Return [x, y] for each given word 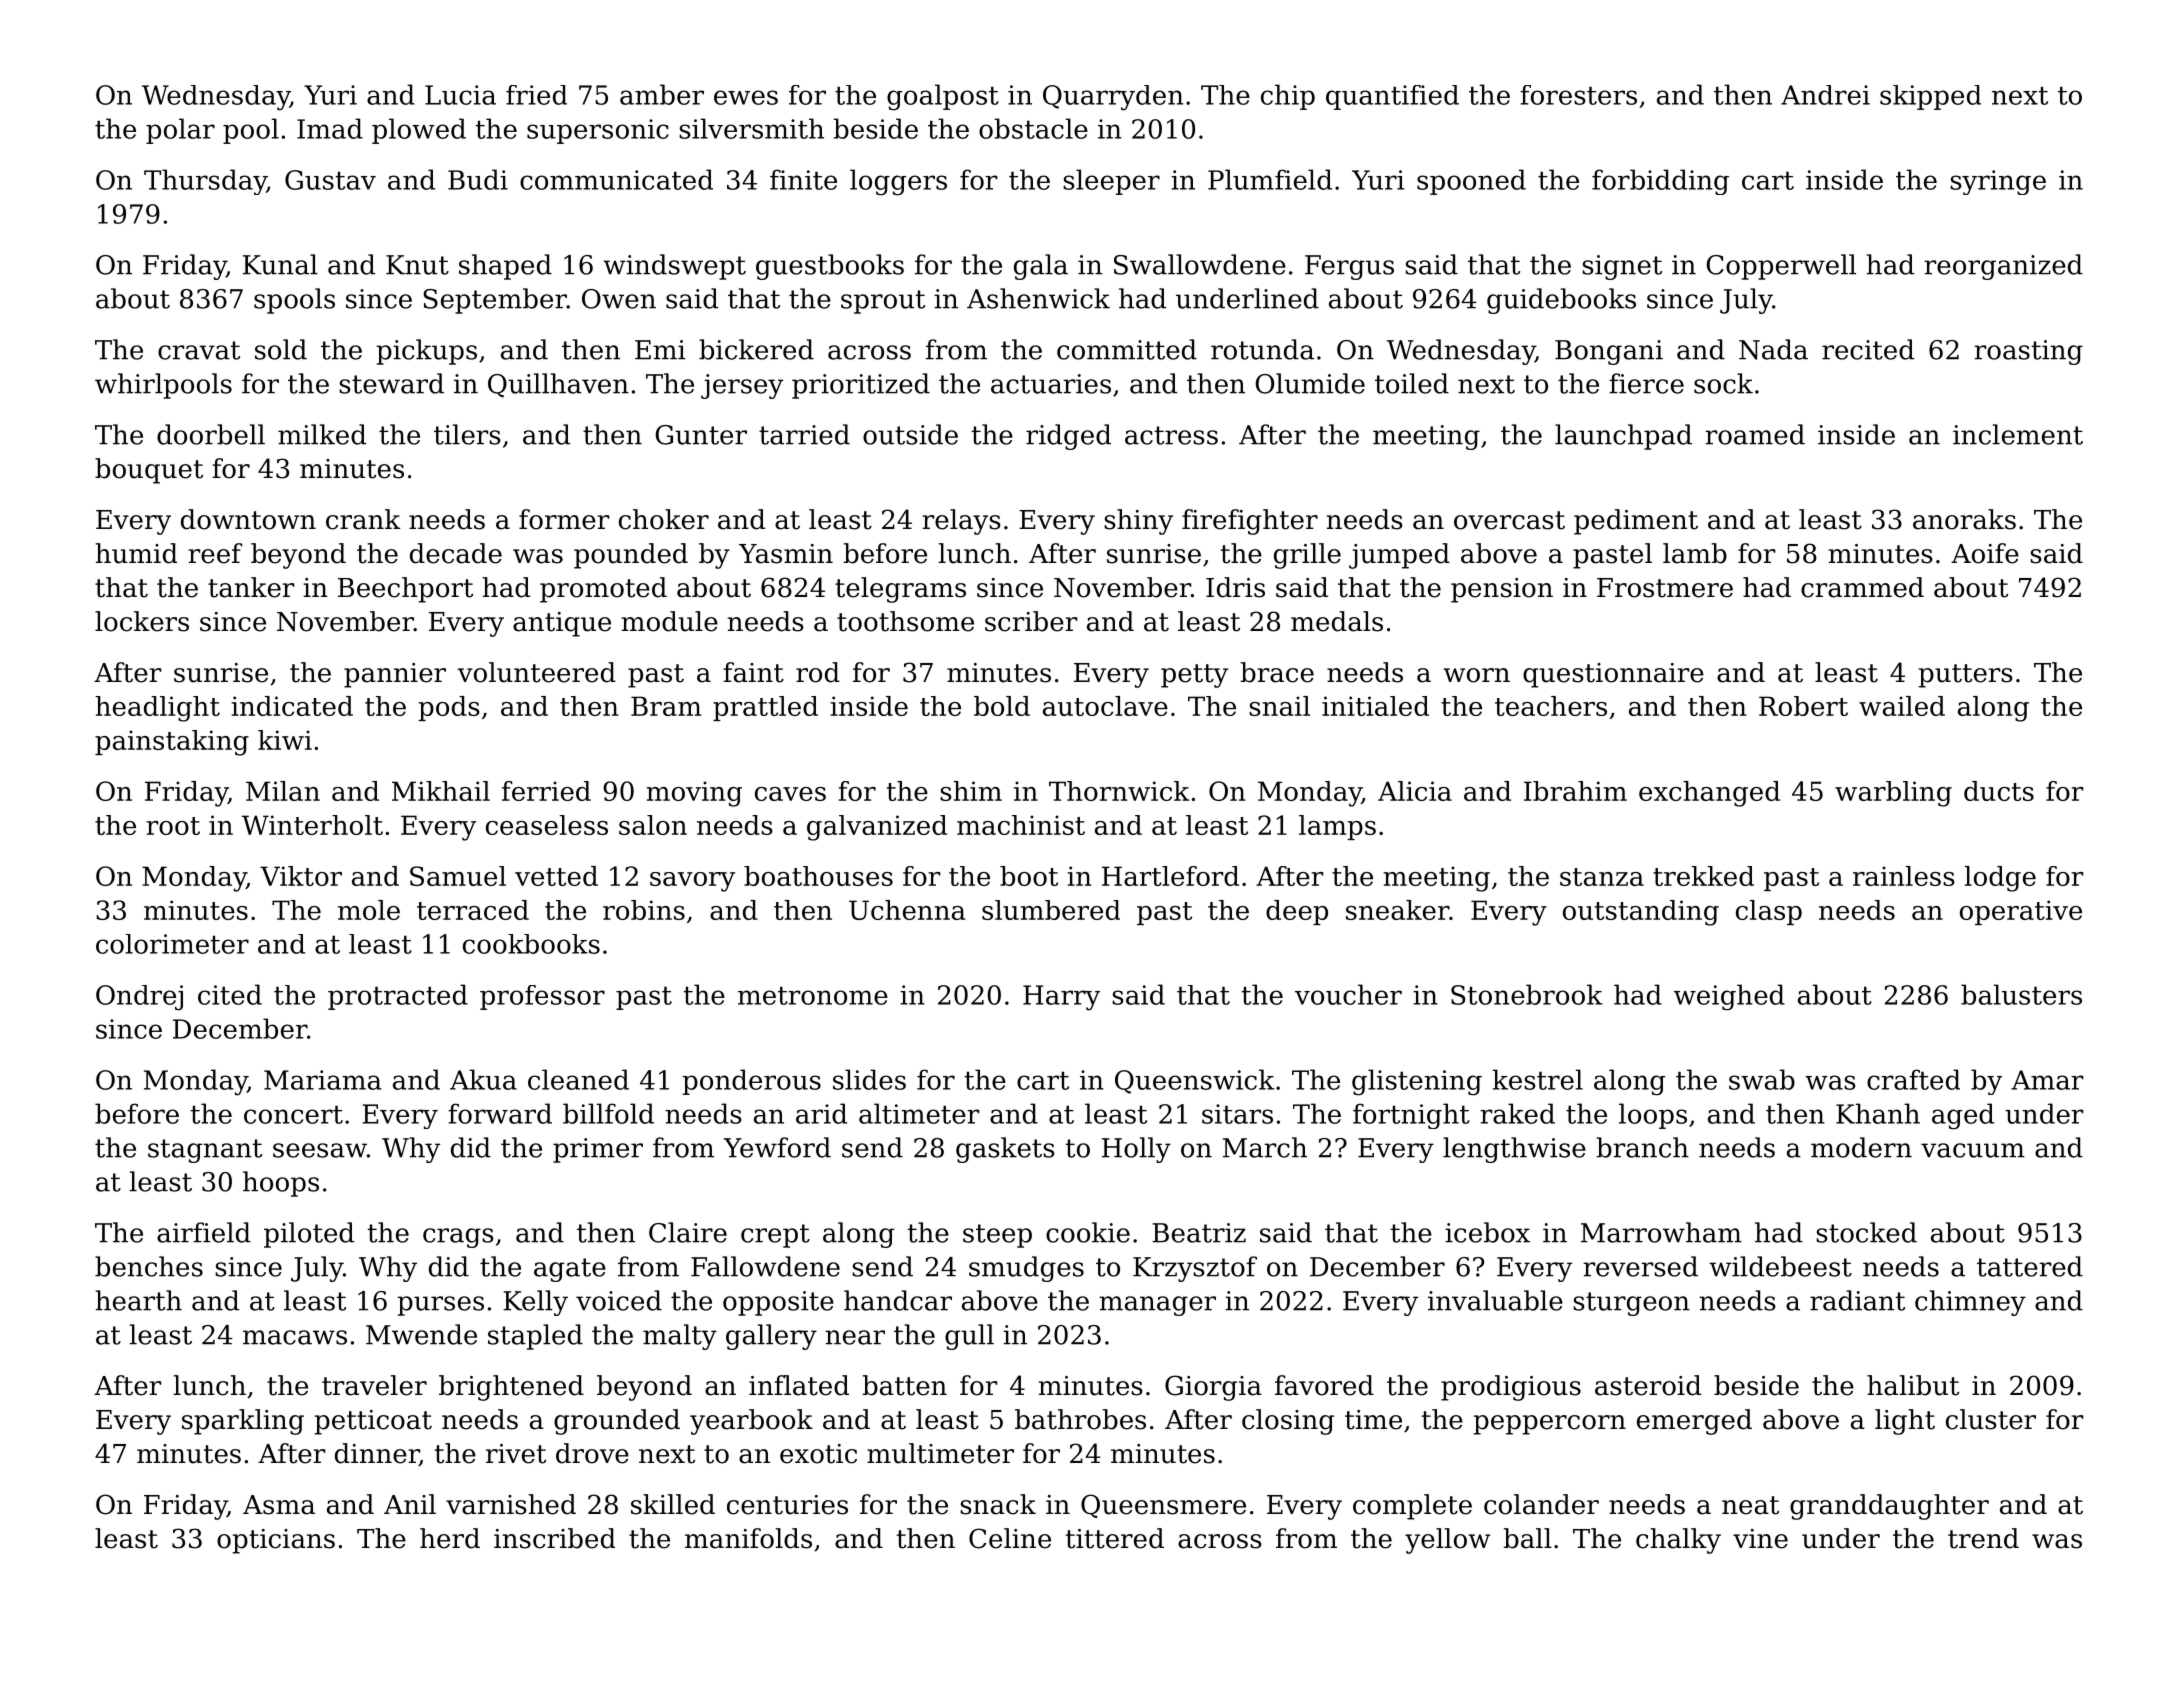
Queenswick [1194, 1081]
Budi [478, 179]
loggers [898, 182]
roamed [1755, 434]
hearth [139, 1300]
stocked [1866, 1232]
